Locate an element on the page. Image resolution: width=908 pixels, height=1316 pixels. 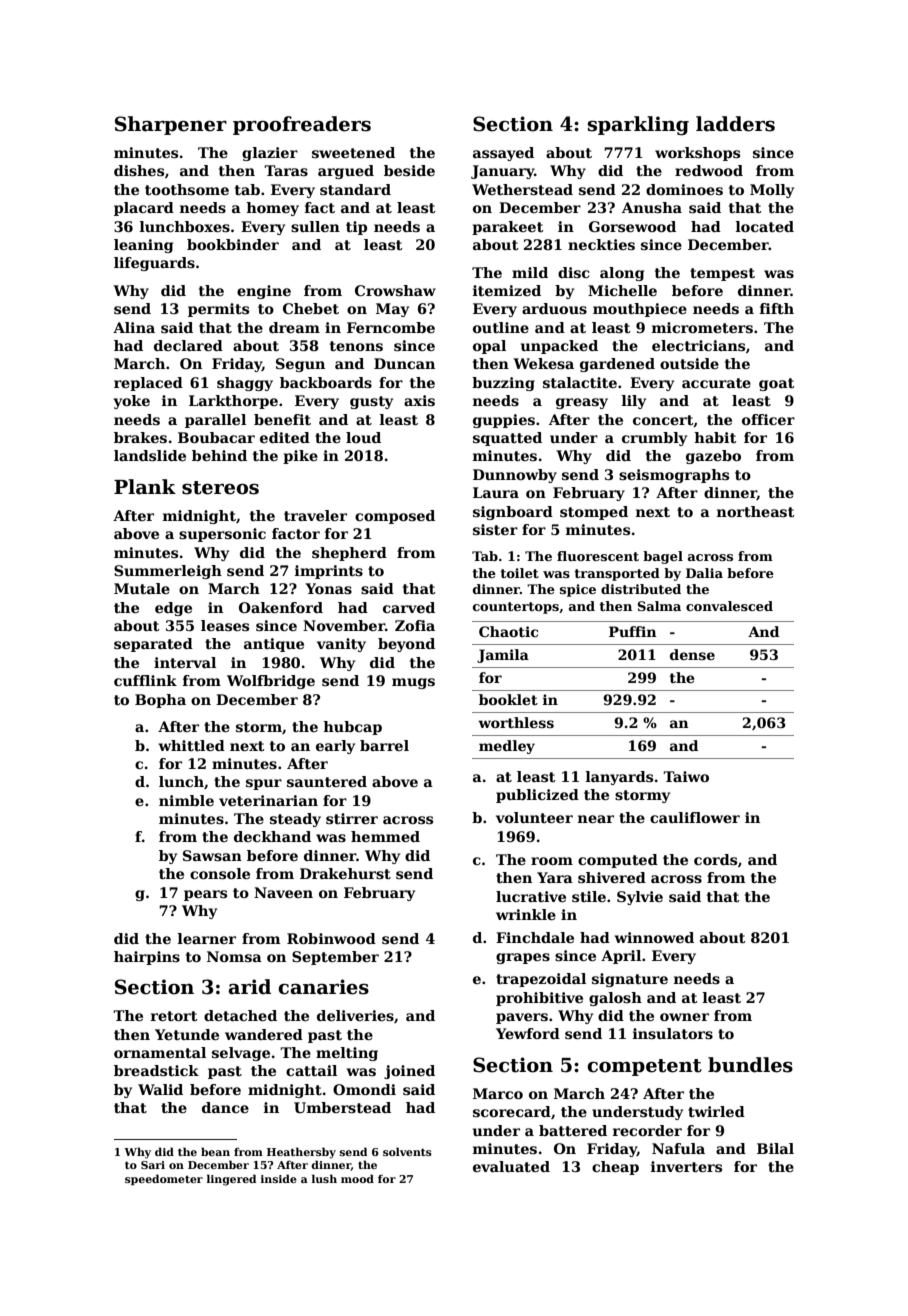
evaluated is located at coordinates (511, 1166).
